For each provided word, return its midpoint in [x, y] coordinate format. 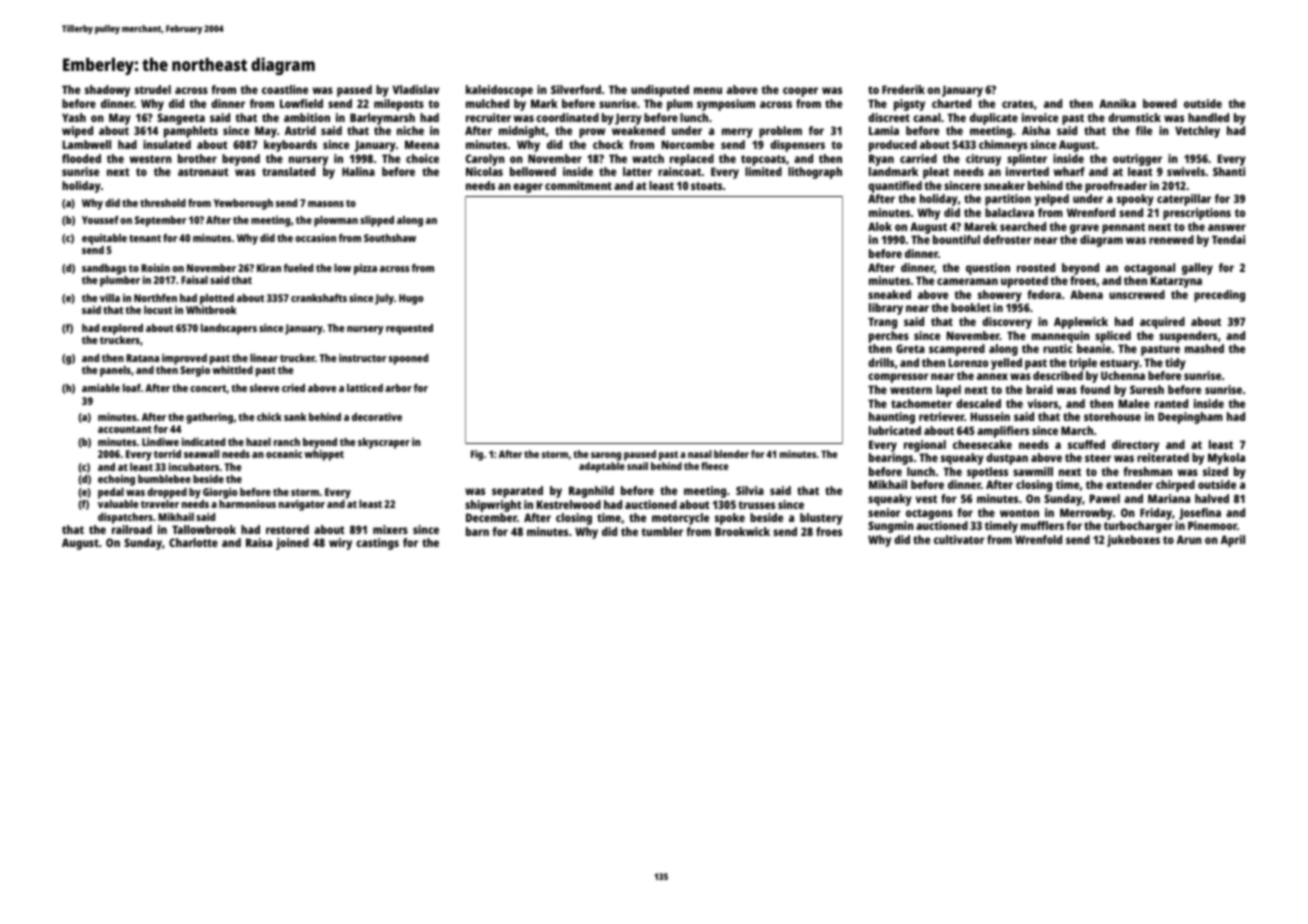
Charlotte [193, 542]
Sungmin [891, 527]
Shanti [1229, 171]
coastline [285, 89]
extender [1129, 484]
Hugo [411, 299]
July [384, 299]
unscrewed [1137, 294]
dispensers [797, 146]
